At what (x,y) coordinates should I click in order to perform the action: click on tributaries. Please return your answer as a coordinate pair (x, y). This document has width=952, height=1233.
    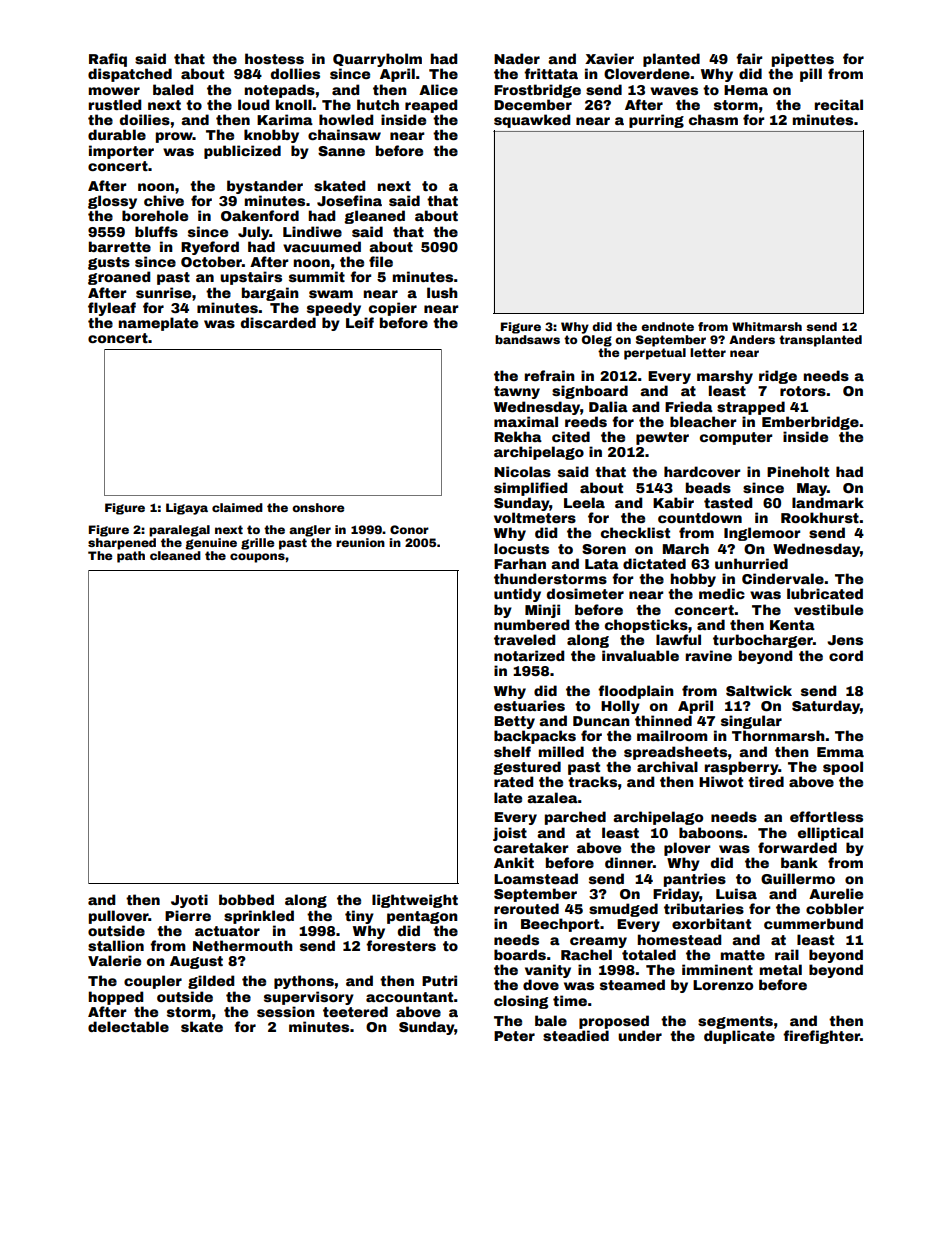
    Looking at the image, I should click on (704, 908).
